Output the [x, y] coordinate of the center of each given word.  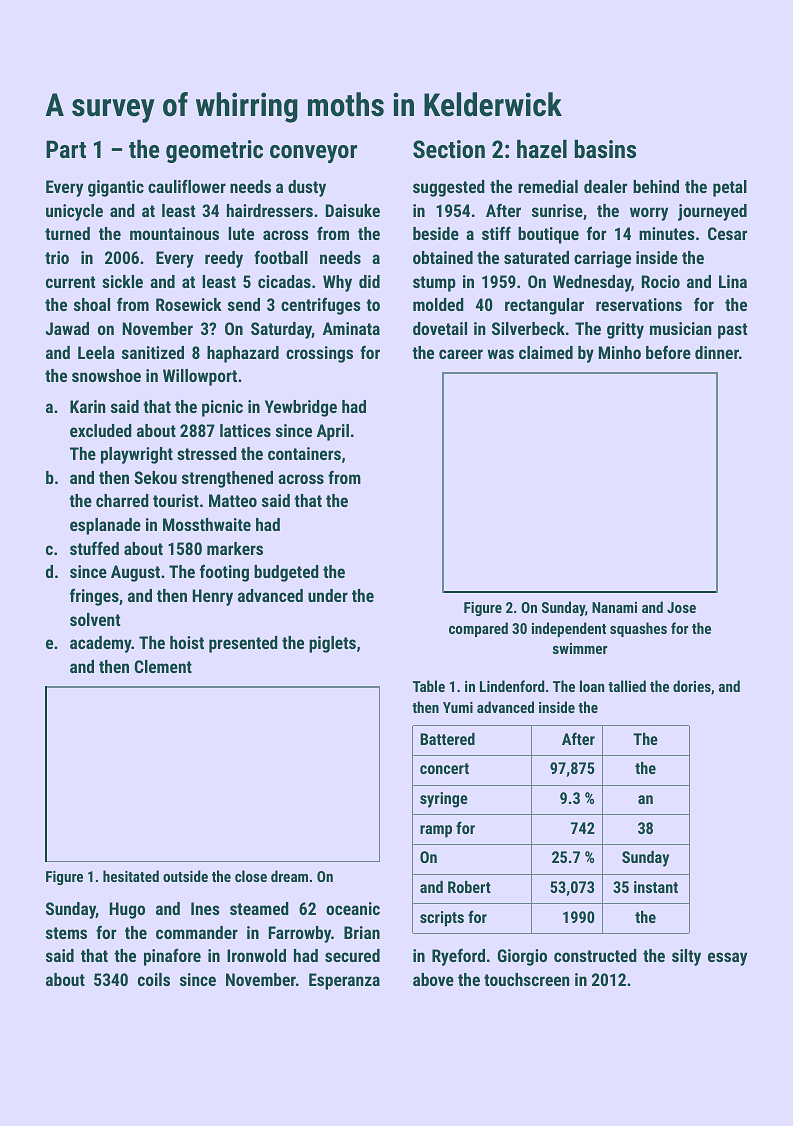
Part [66, 149]
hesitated [131, 876]
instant [656, 887]
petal [730, 188]
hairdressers [270, 210]
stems [66, 933]
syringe [444, 800]
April [333, 432]
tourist [176, 500]
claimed [546, 352]
